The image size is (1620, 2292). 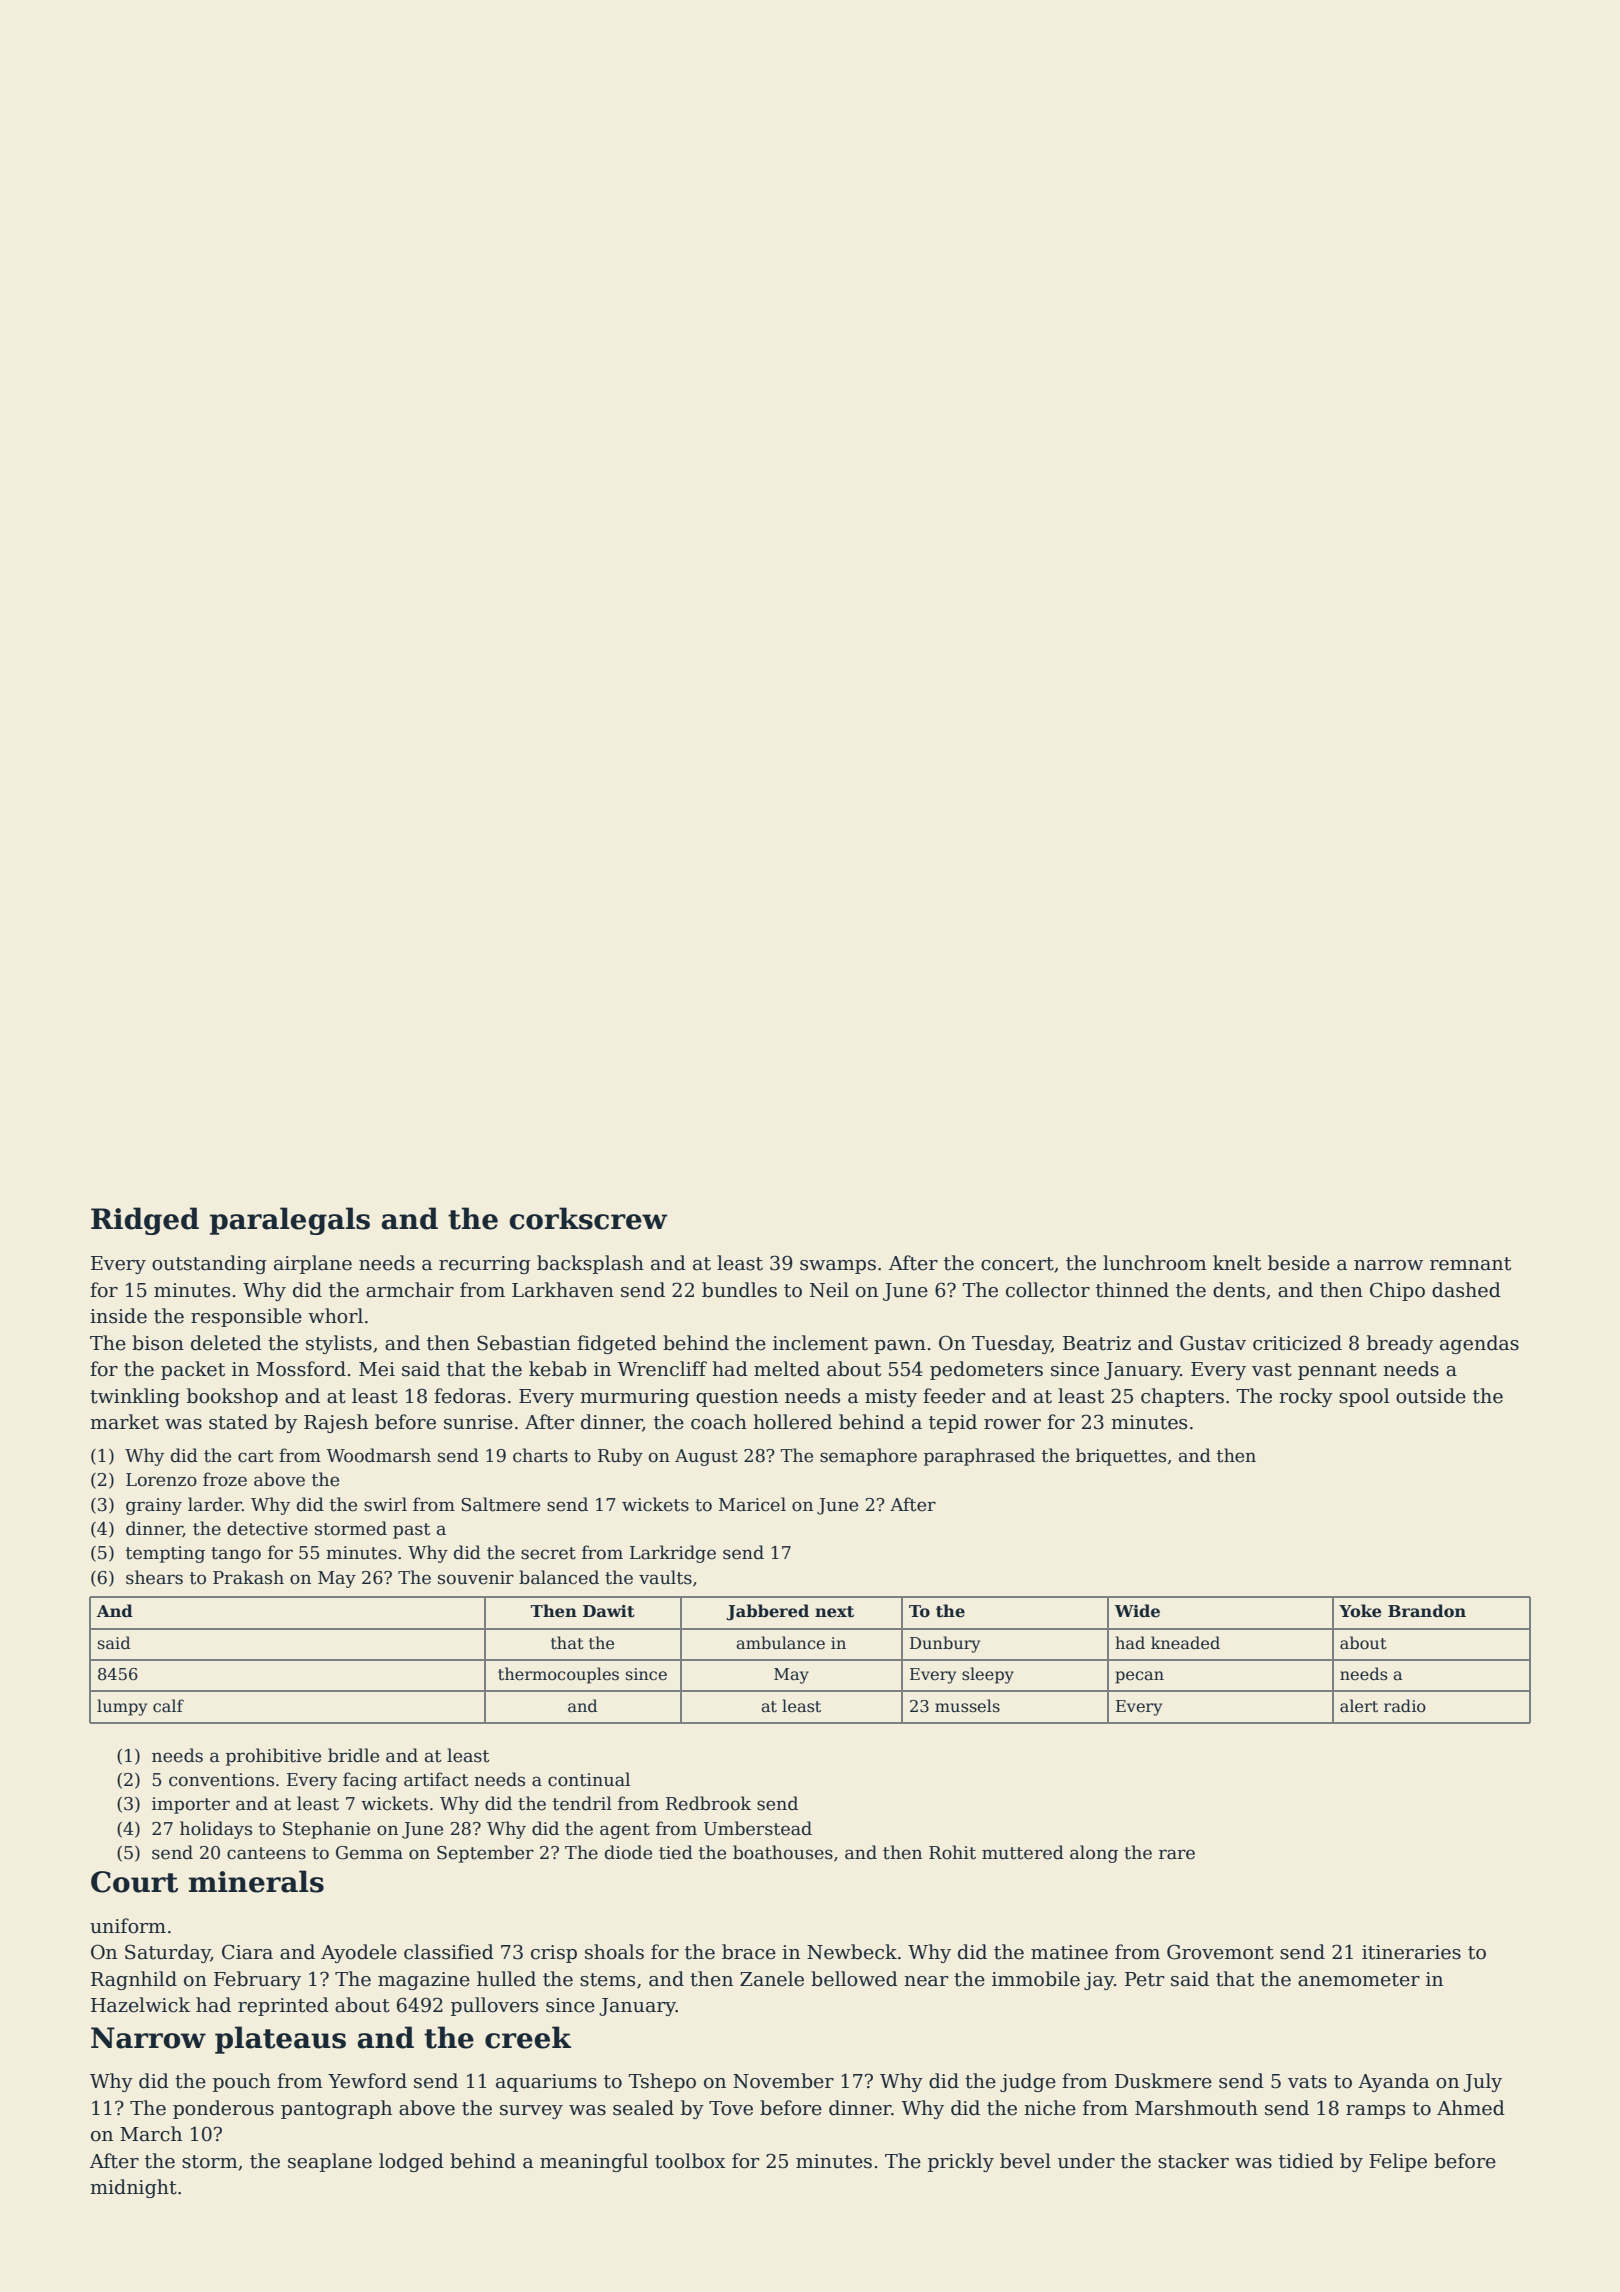 What do you see at coordinates (221, 1780) in the screenshot?
I see `conventions` at bounding box center [221, 1780].
